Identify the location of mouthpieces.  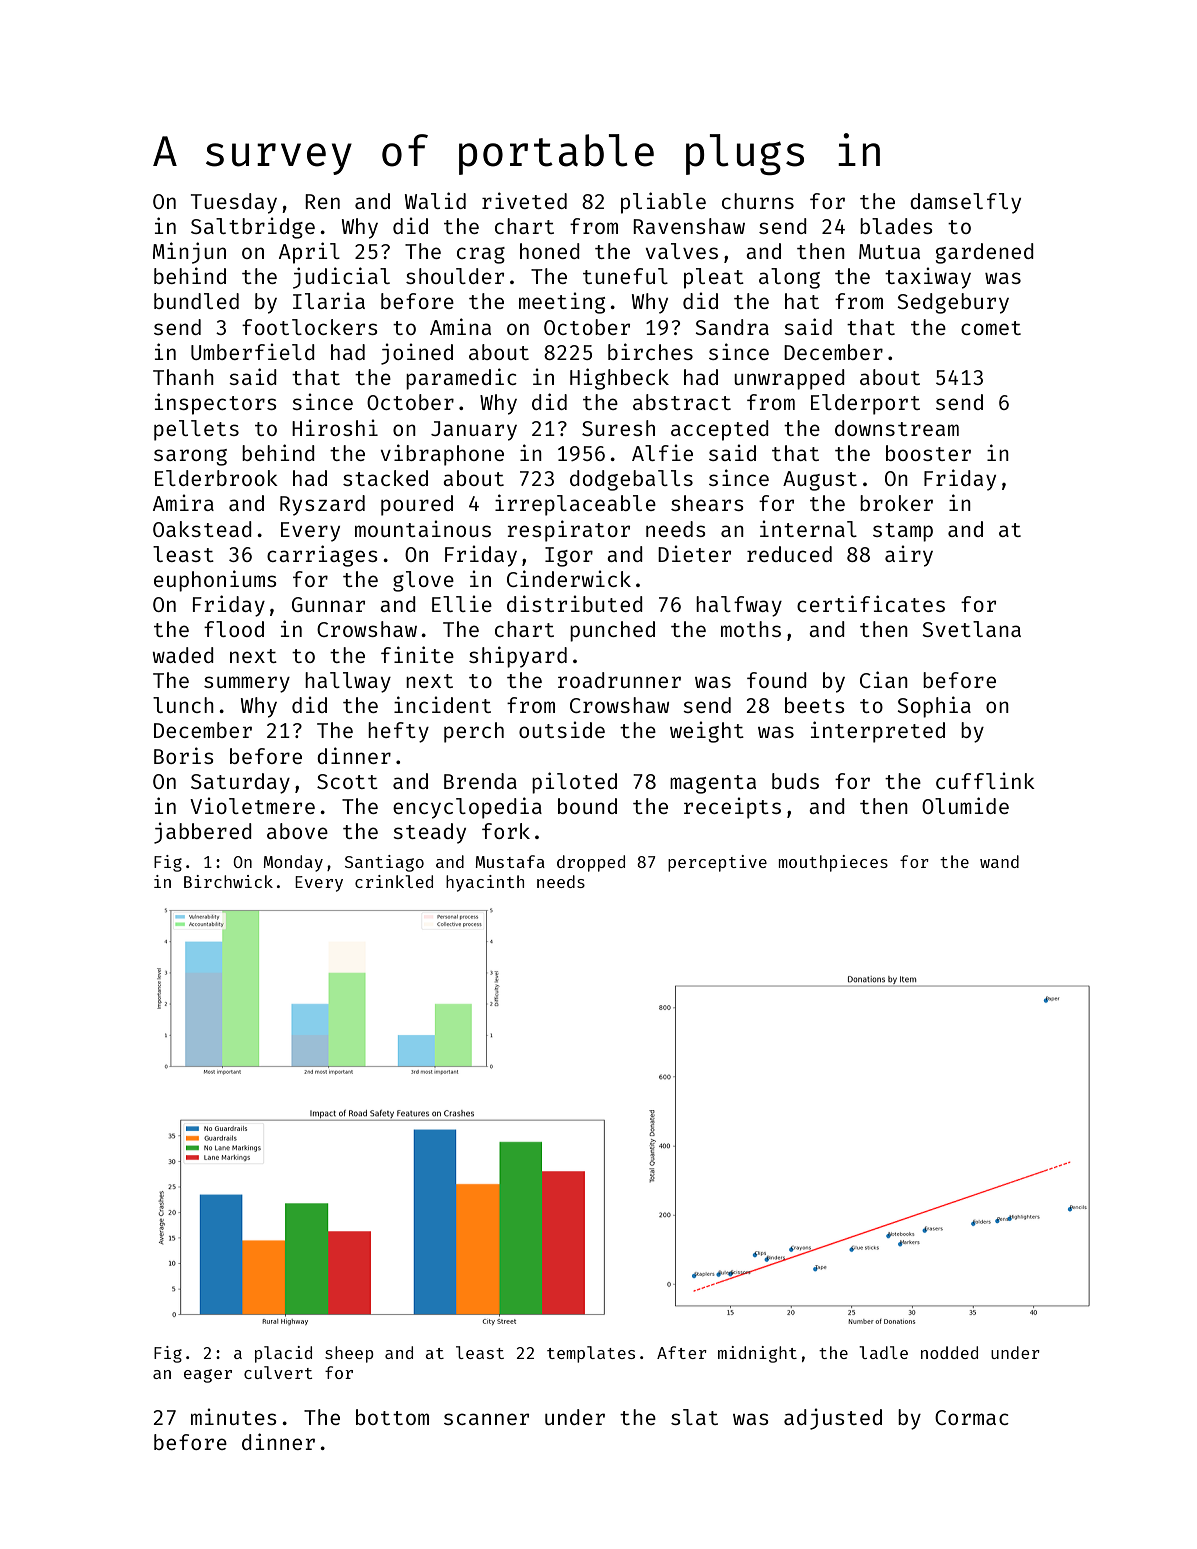
(833, 863).
